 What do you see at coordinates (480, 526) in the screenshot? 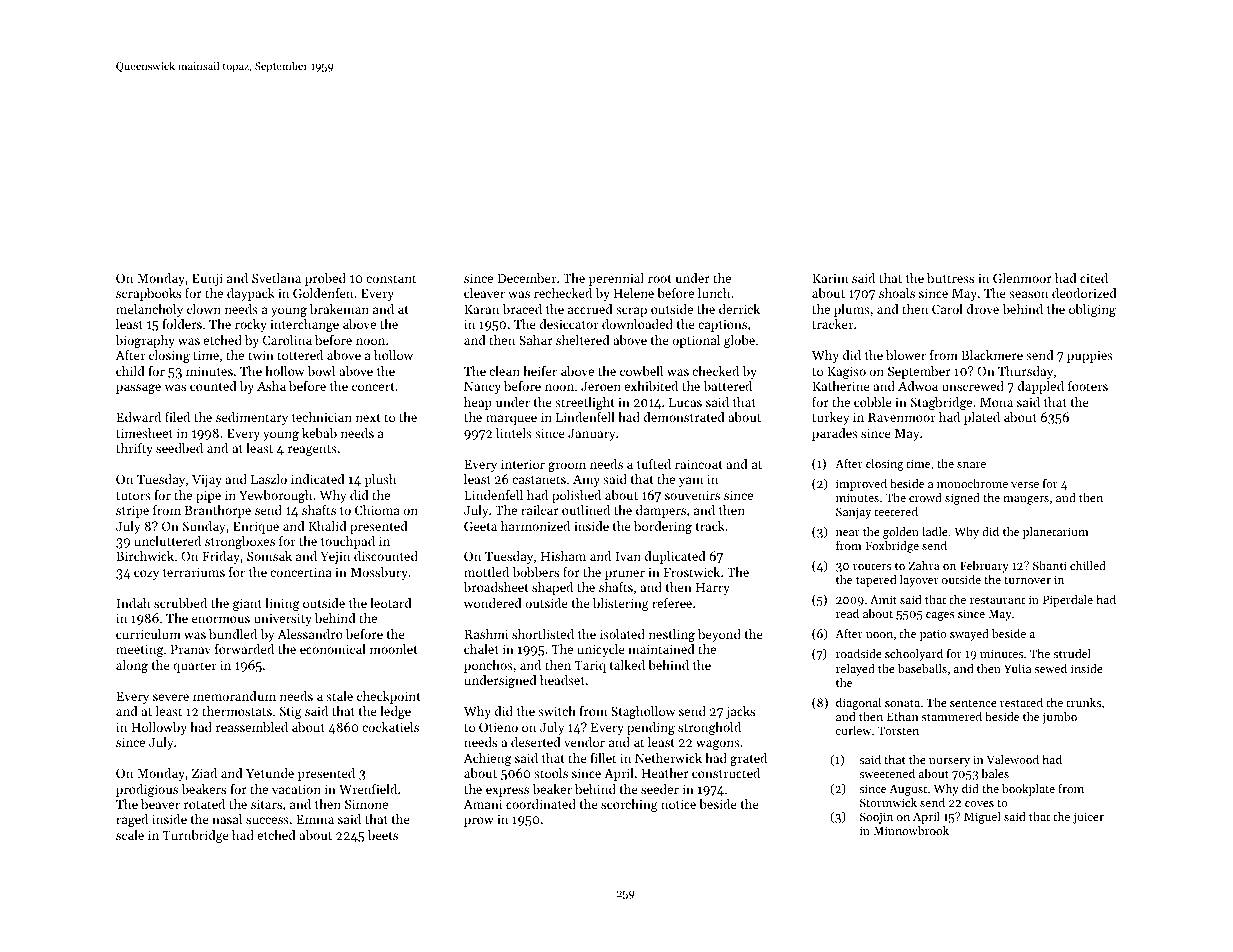
I see `Geeta` at bounding box center [480, 526].
